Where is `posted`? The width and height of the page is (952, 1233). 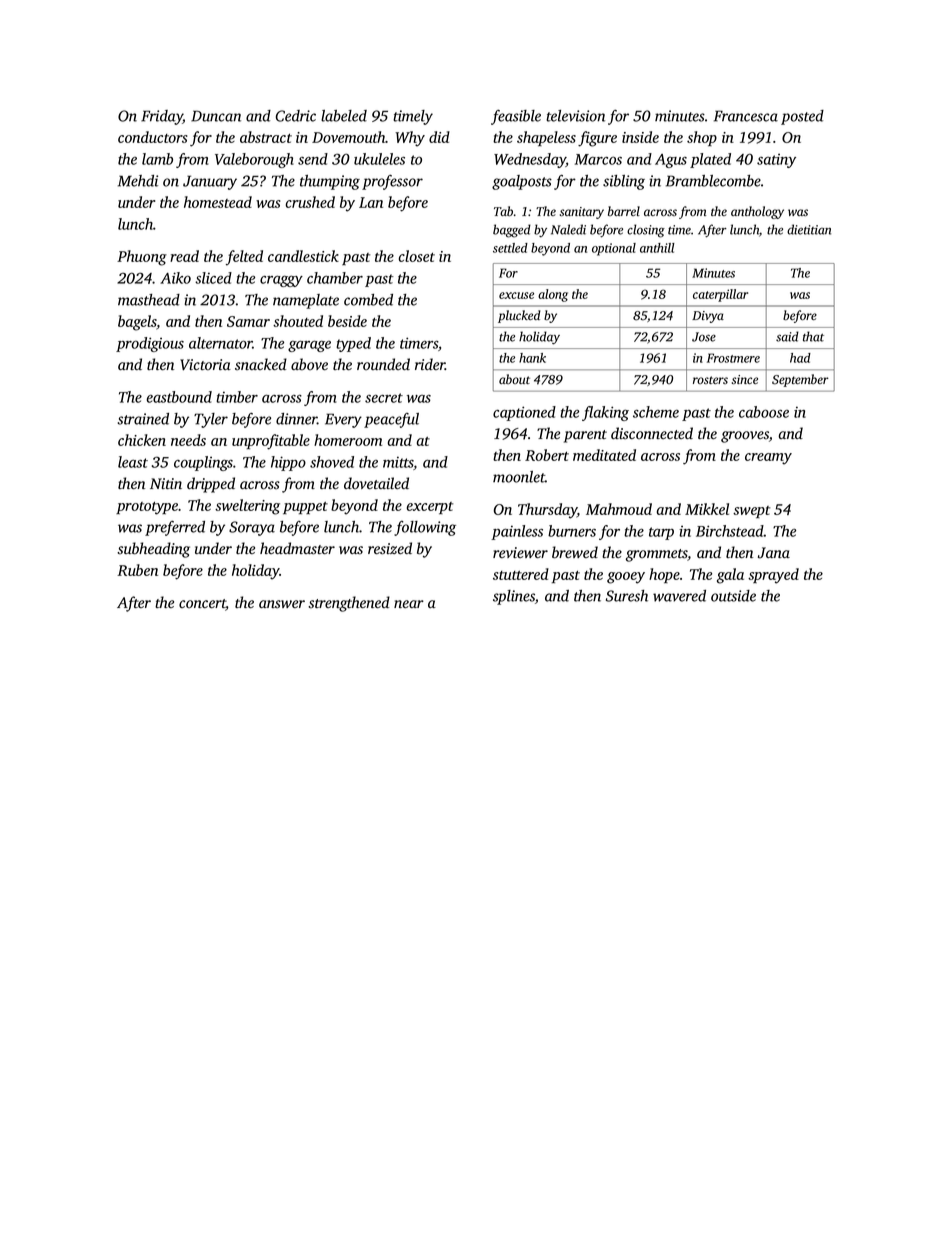 posted is located at coordinates (802, 117).
